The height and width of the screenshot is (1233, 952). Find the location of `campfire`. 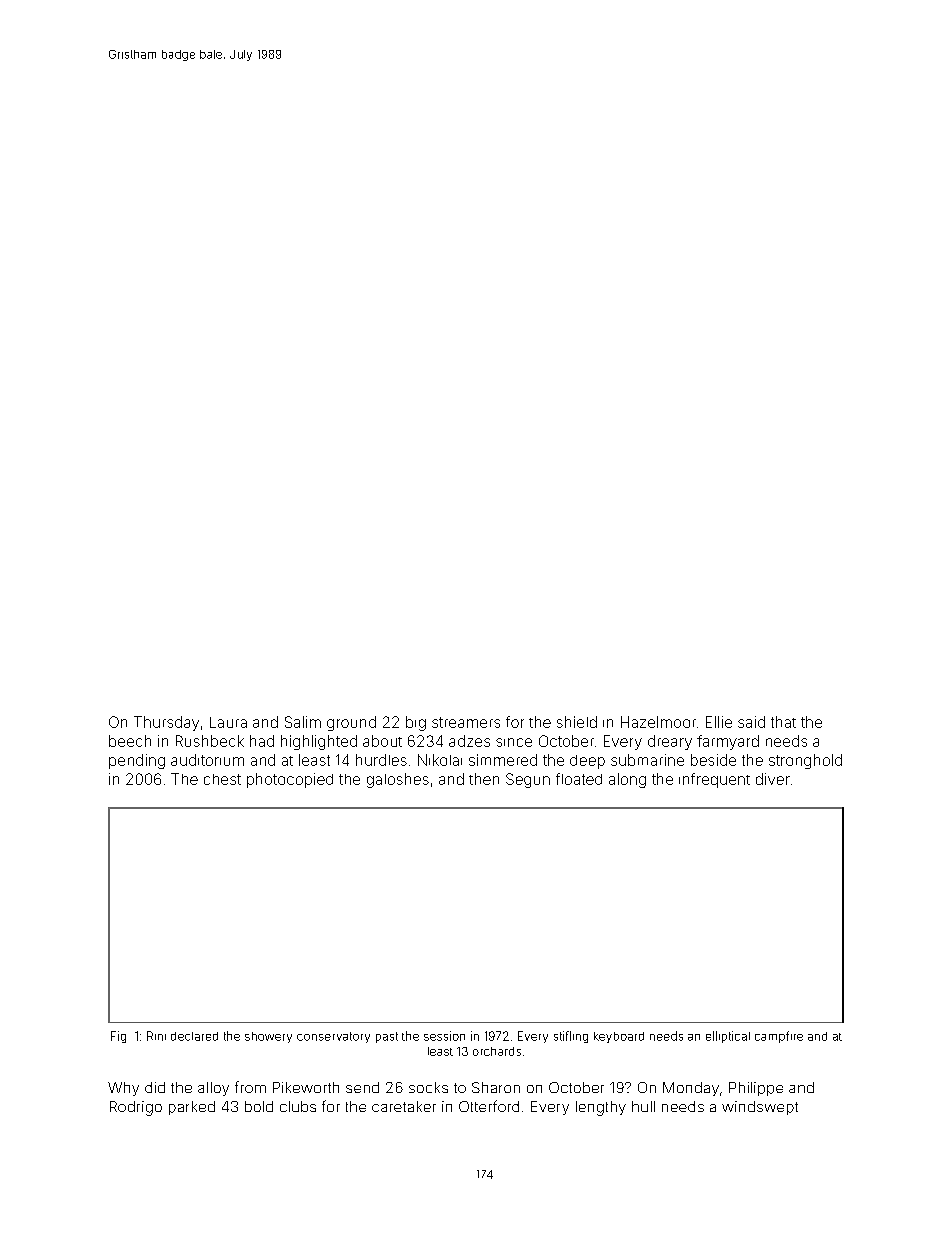

campfire is located at coordinates (779, 1037).
